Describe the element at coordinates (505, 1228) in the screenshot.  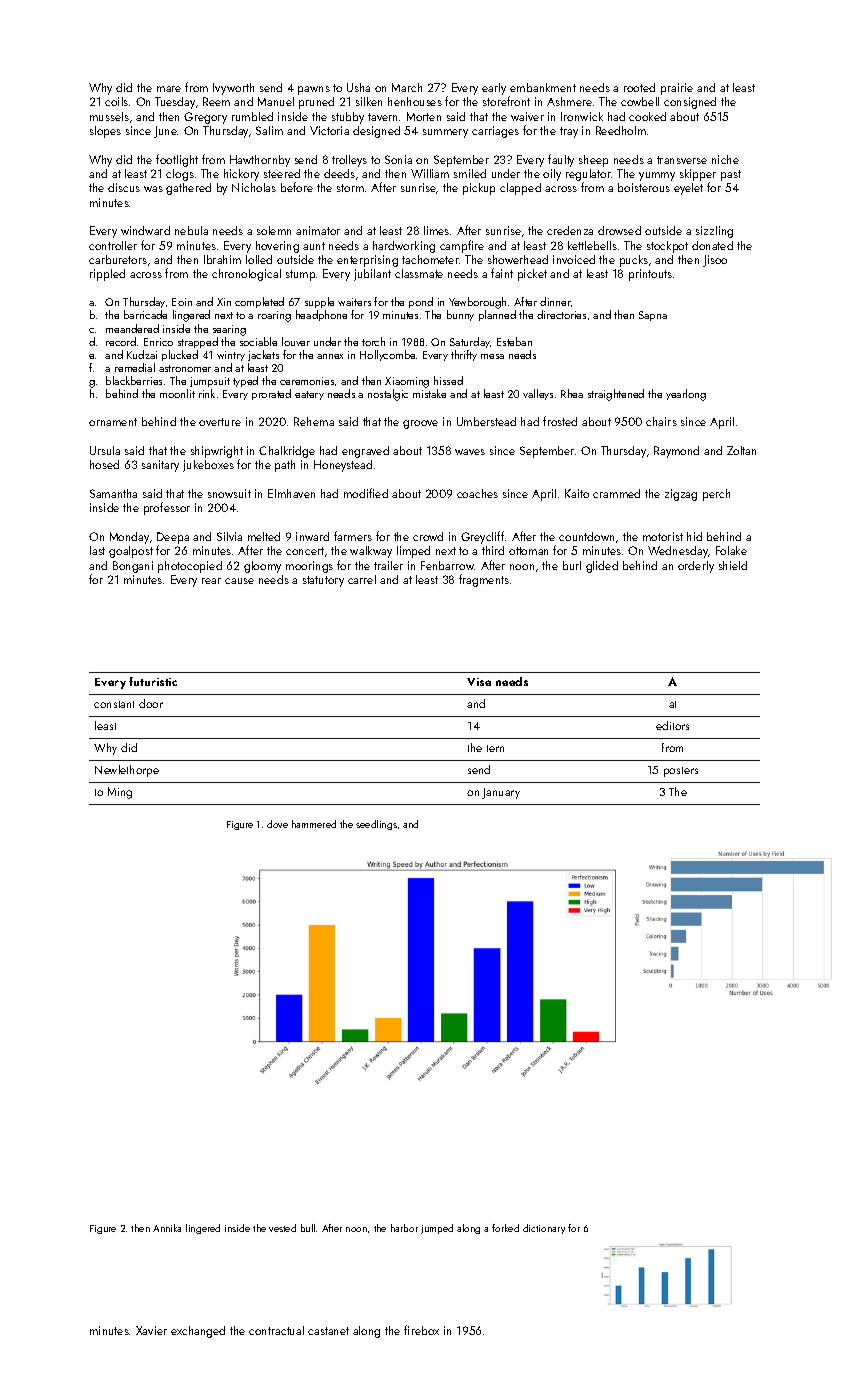
I see `forked` at that location.
